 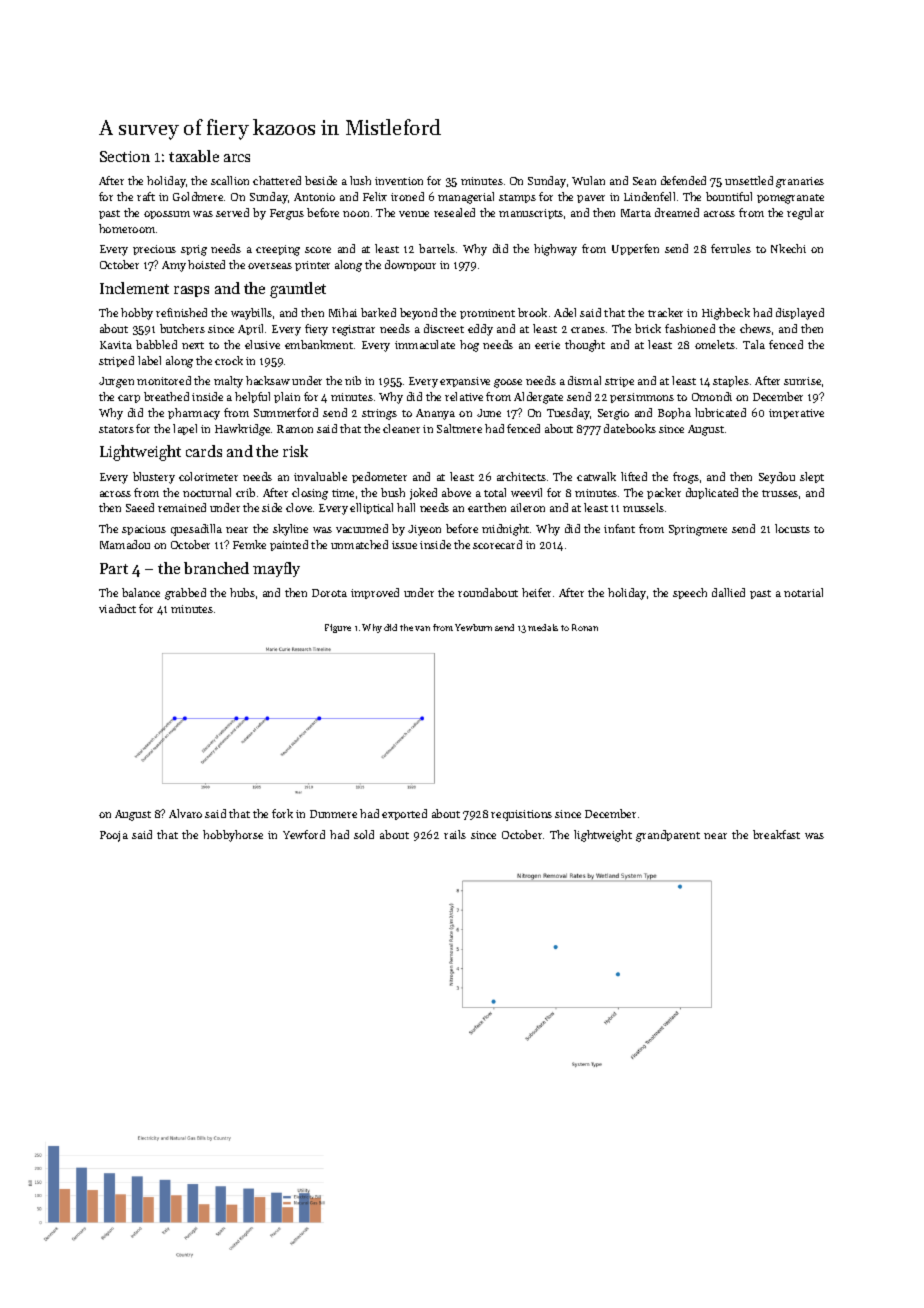 What do you see at coordinates (715, 344) in the screenshot?
I see `omelets` at bounding box center [715, 344].
